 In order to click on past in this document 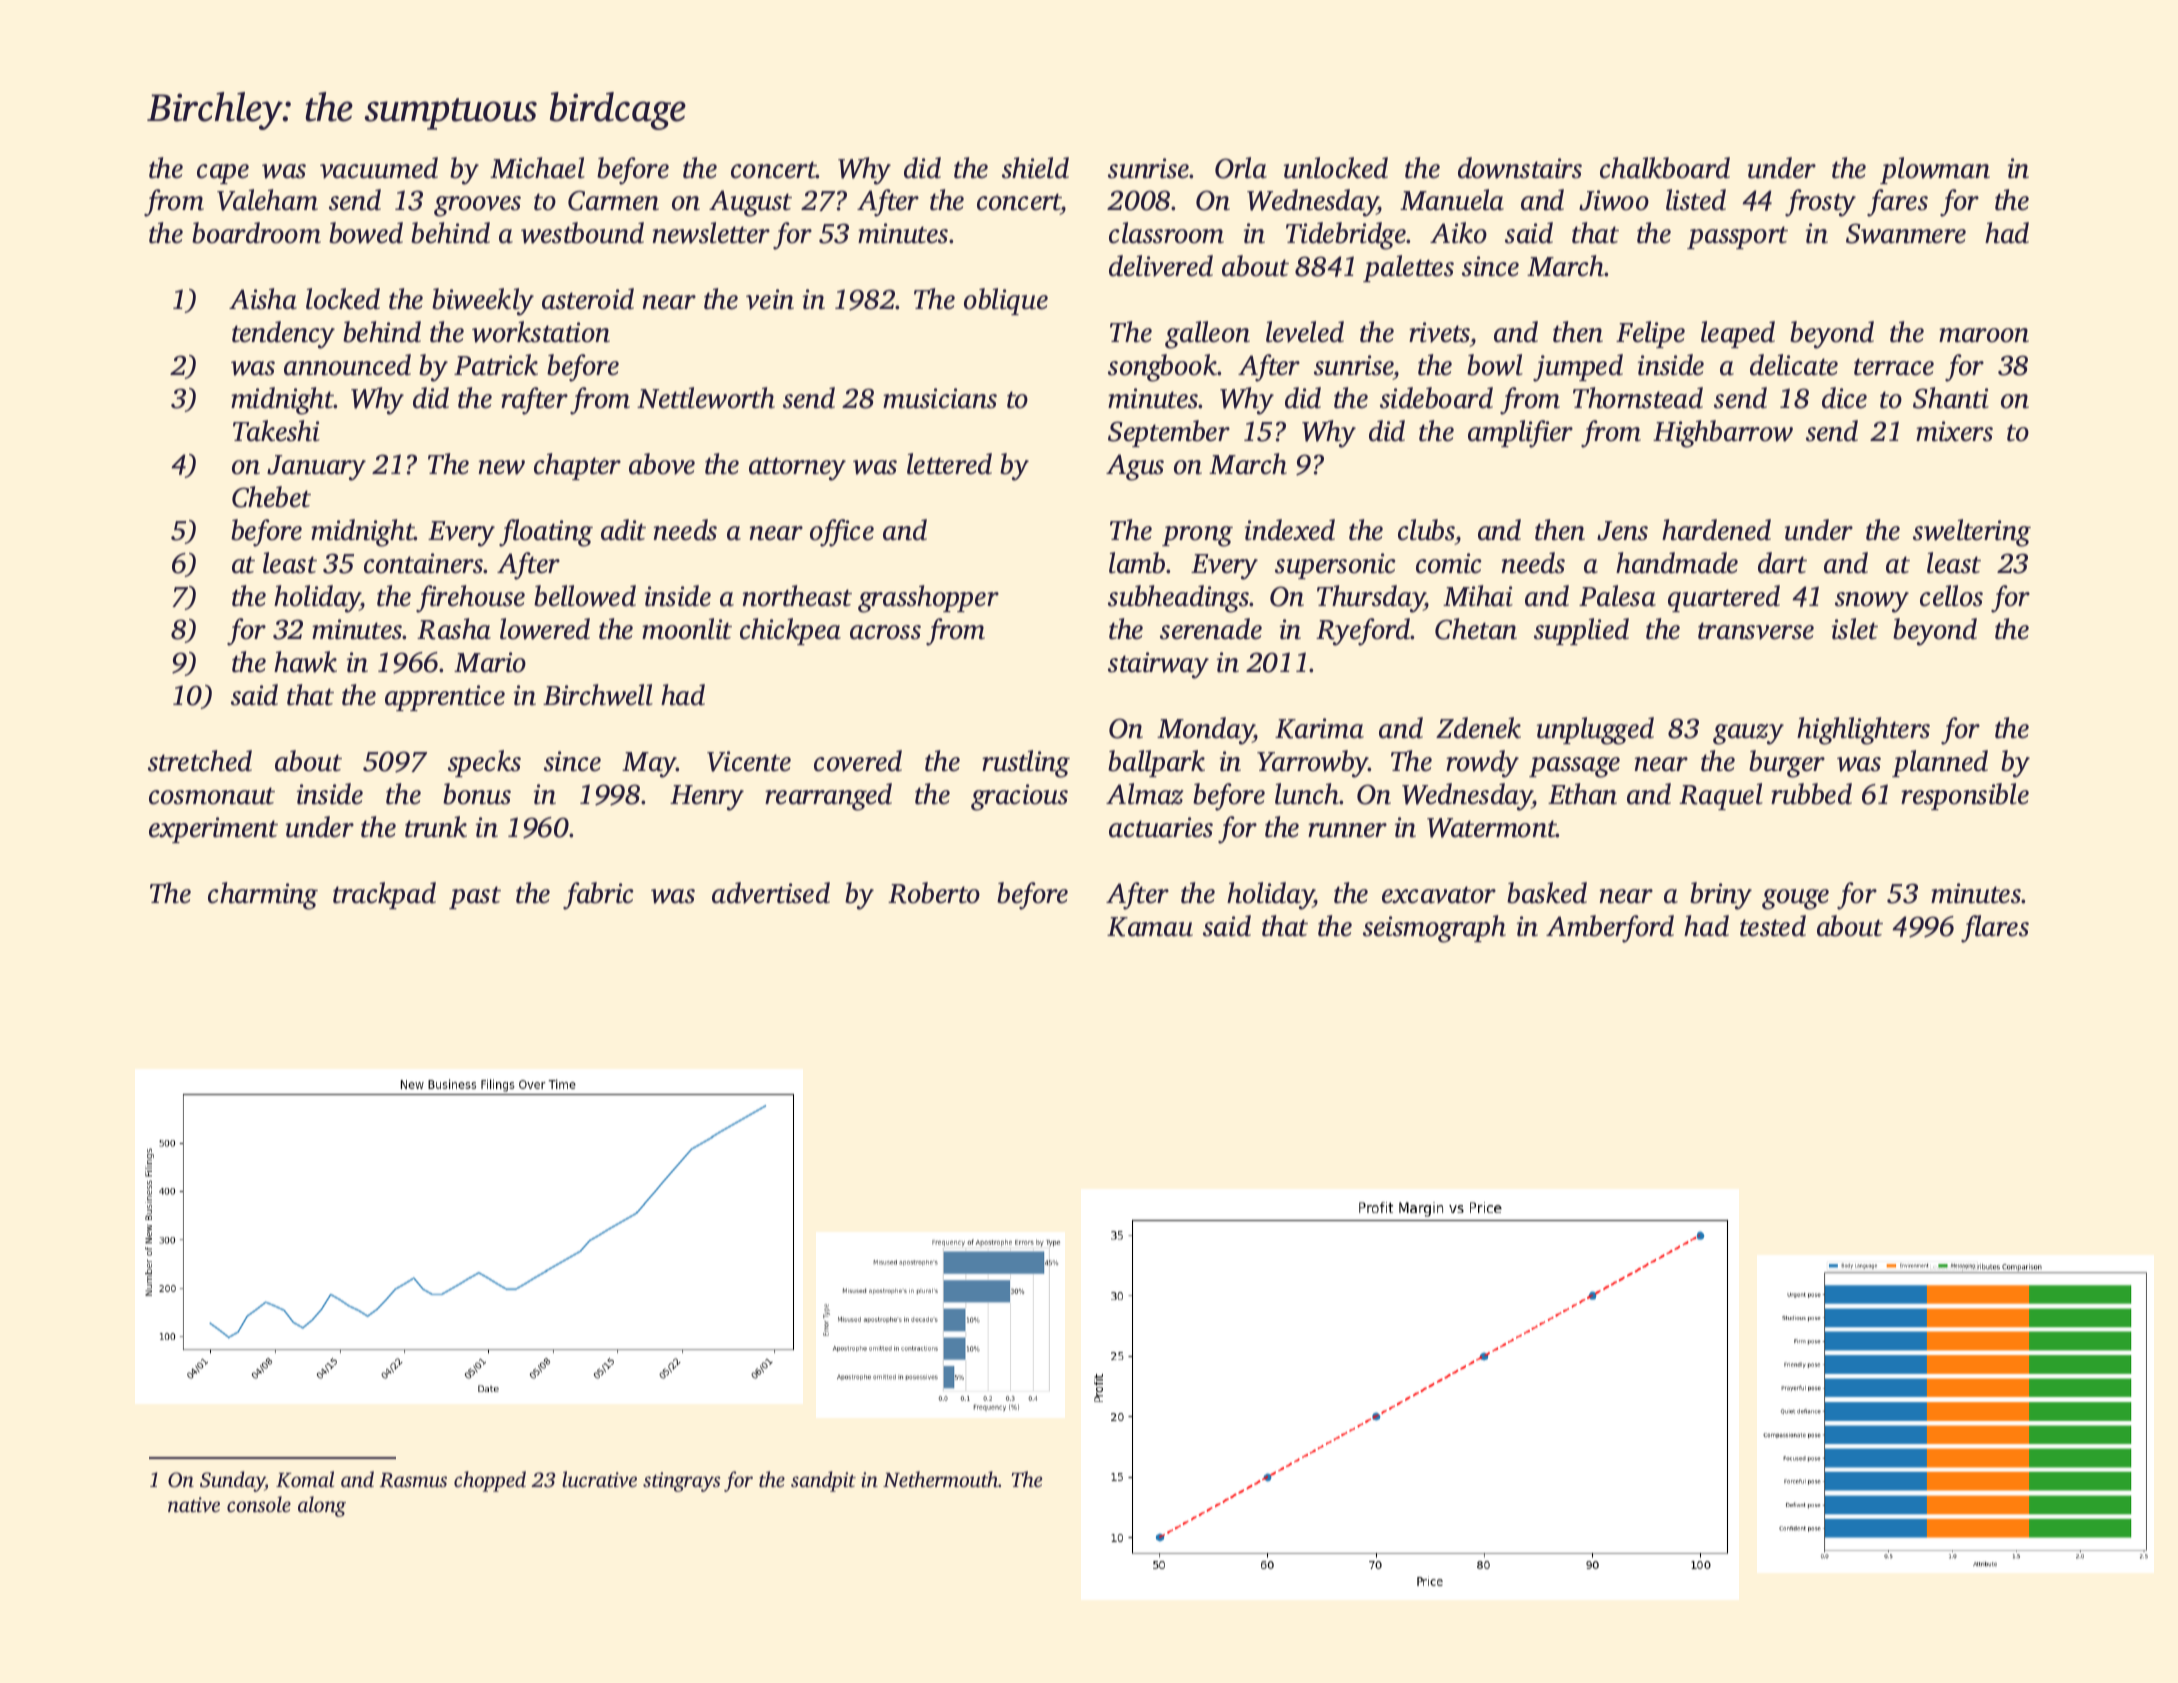, I will do `click(475, 897)`.
